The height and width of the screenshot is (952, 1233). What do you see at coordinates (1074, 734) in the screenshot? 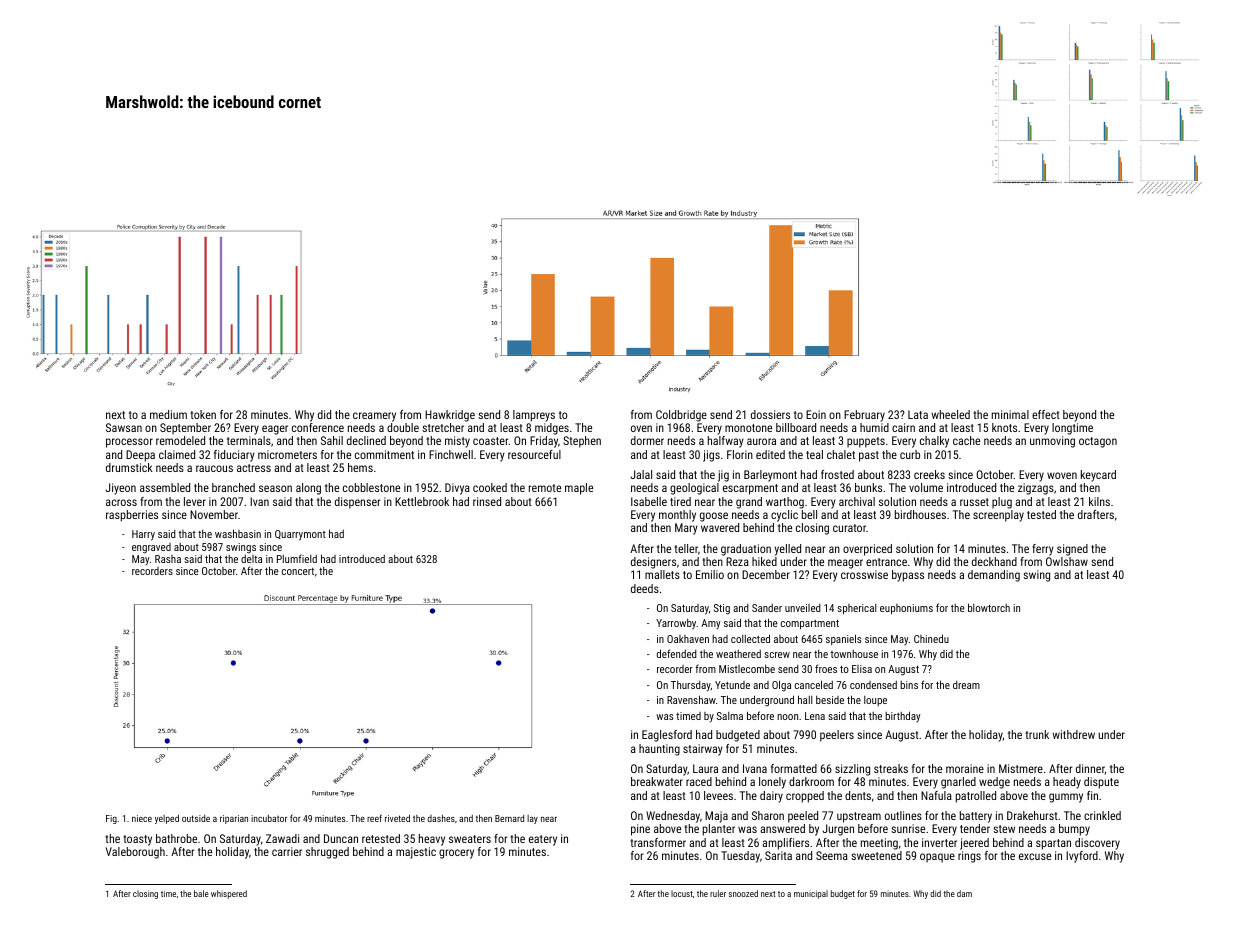
I see `withdrew` at bounding box center [1074, 734].
